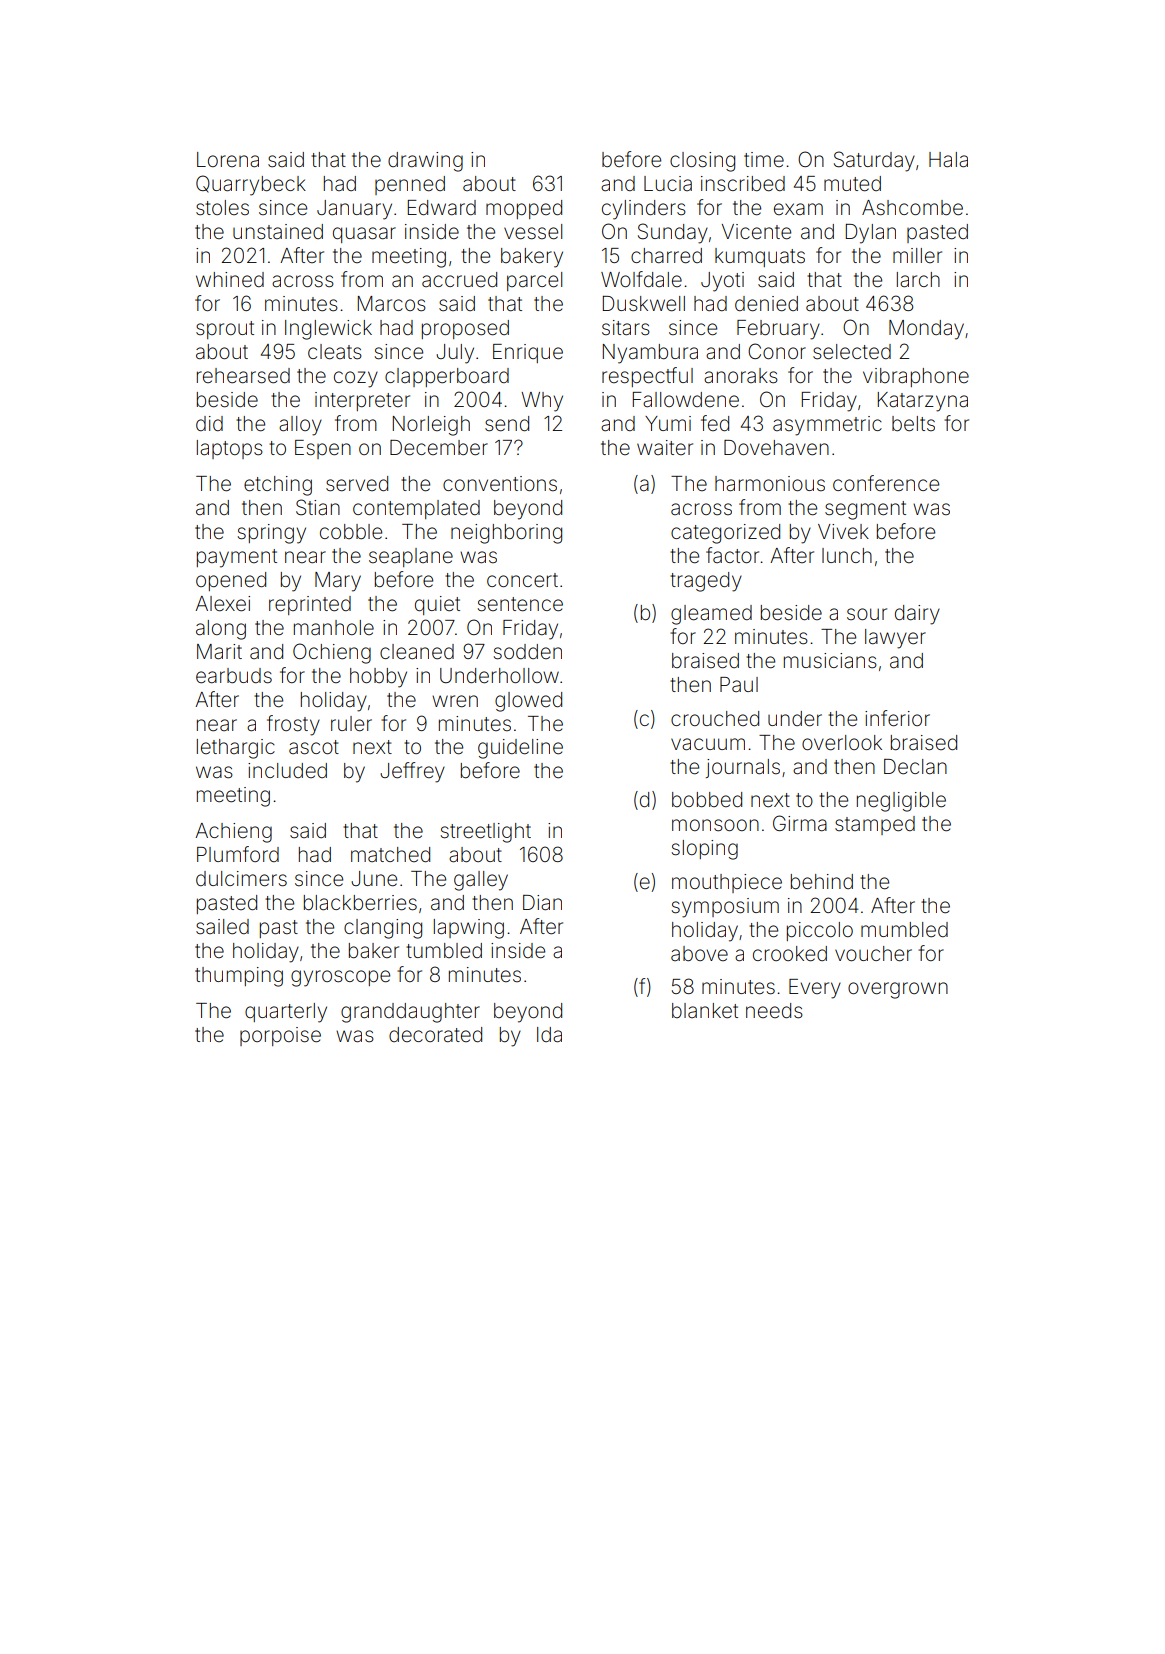  I want to click on Katarzyna, so click(923, 402).
